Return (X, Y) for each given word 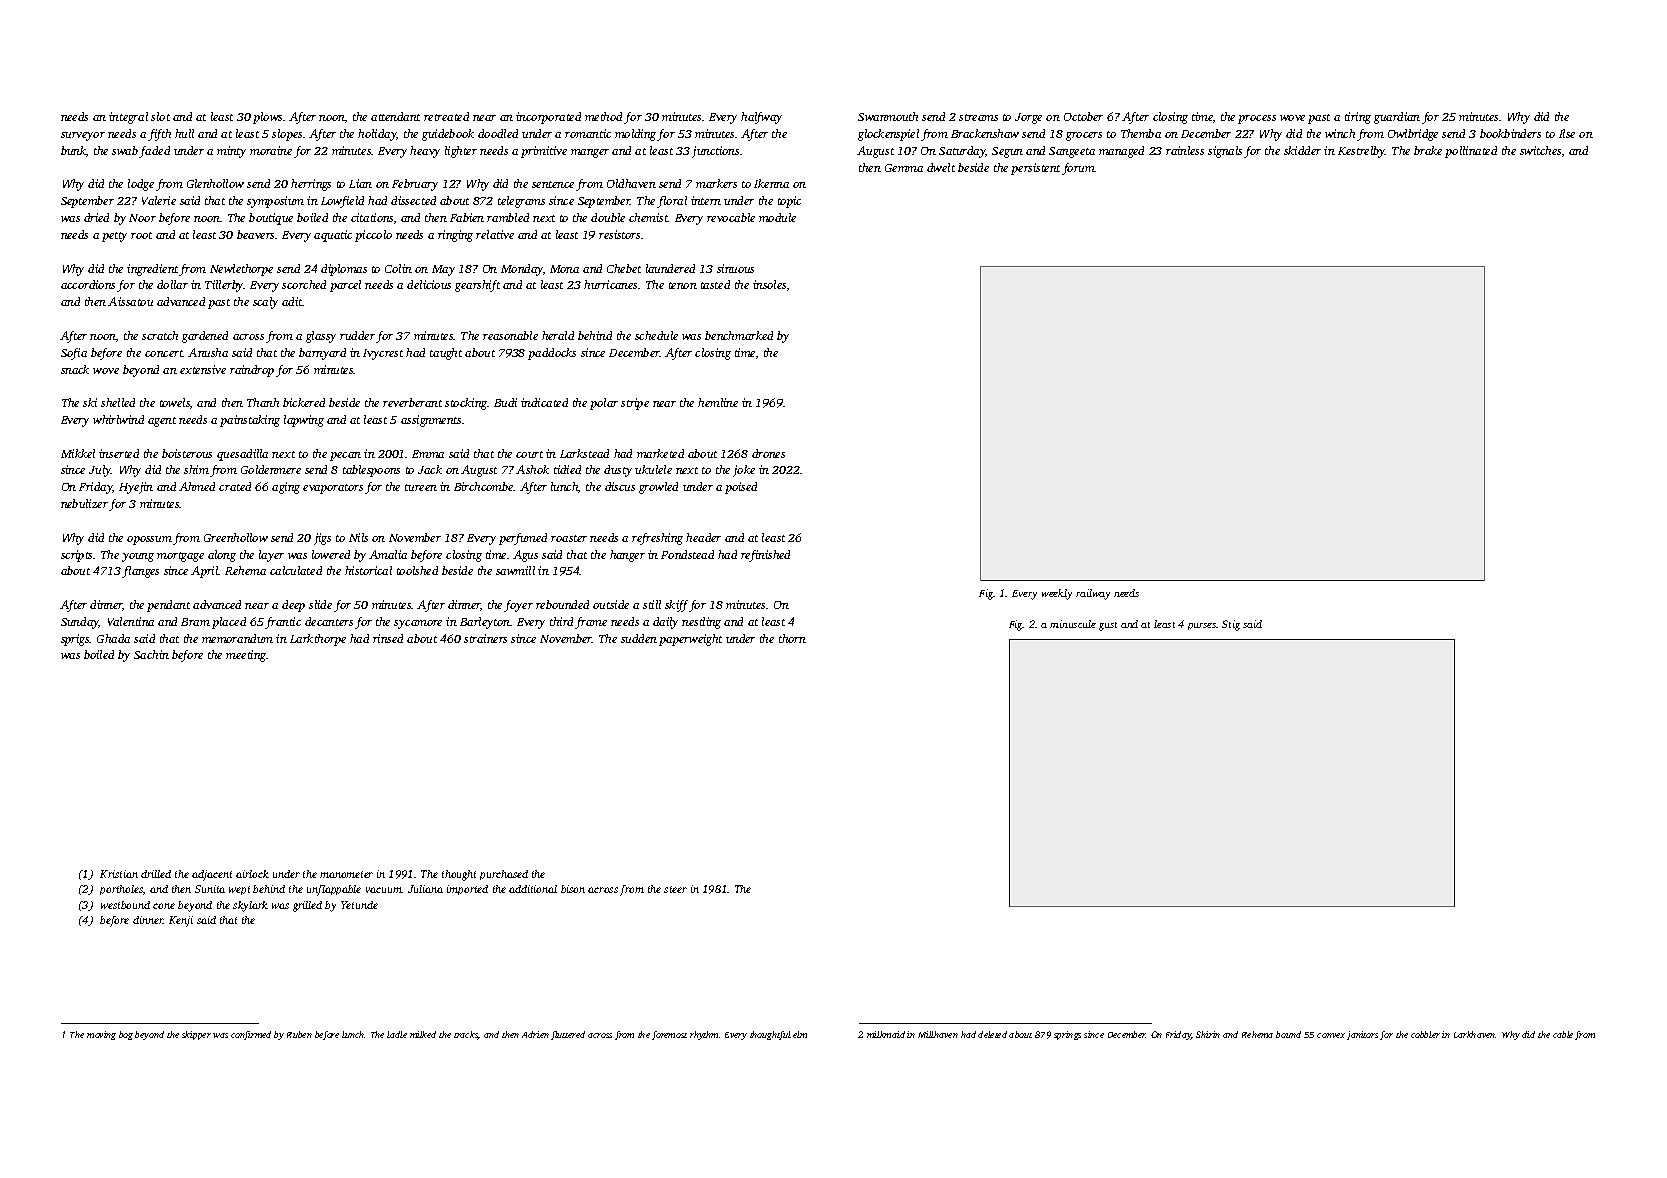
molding (635, 135)
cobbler (1425, 1034)
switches (1540, 150)
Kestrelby (1361, 152)
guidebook (448, 135)
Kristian (119, 874)
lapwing (304, 421)
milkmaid (886, 1034)
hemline (718, 402)
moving (101, 1035)
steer (675, 889)
